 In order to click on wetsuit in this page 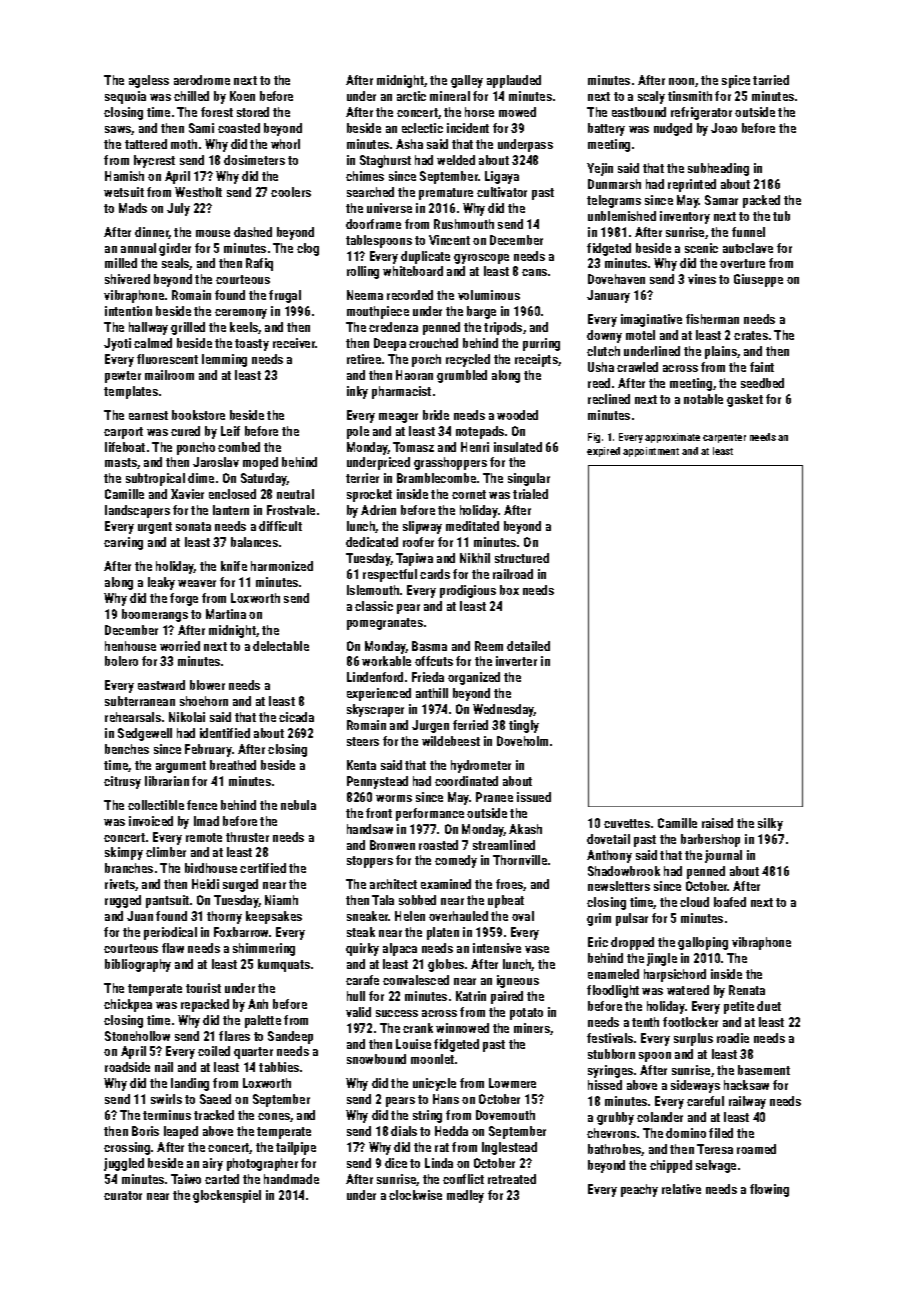, I will do `click(124, 192)`.
